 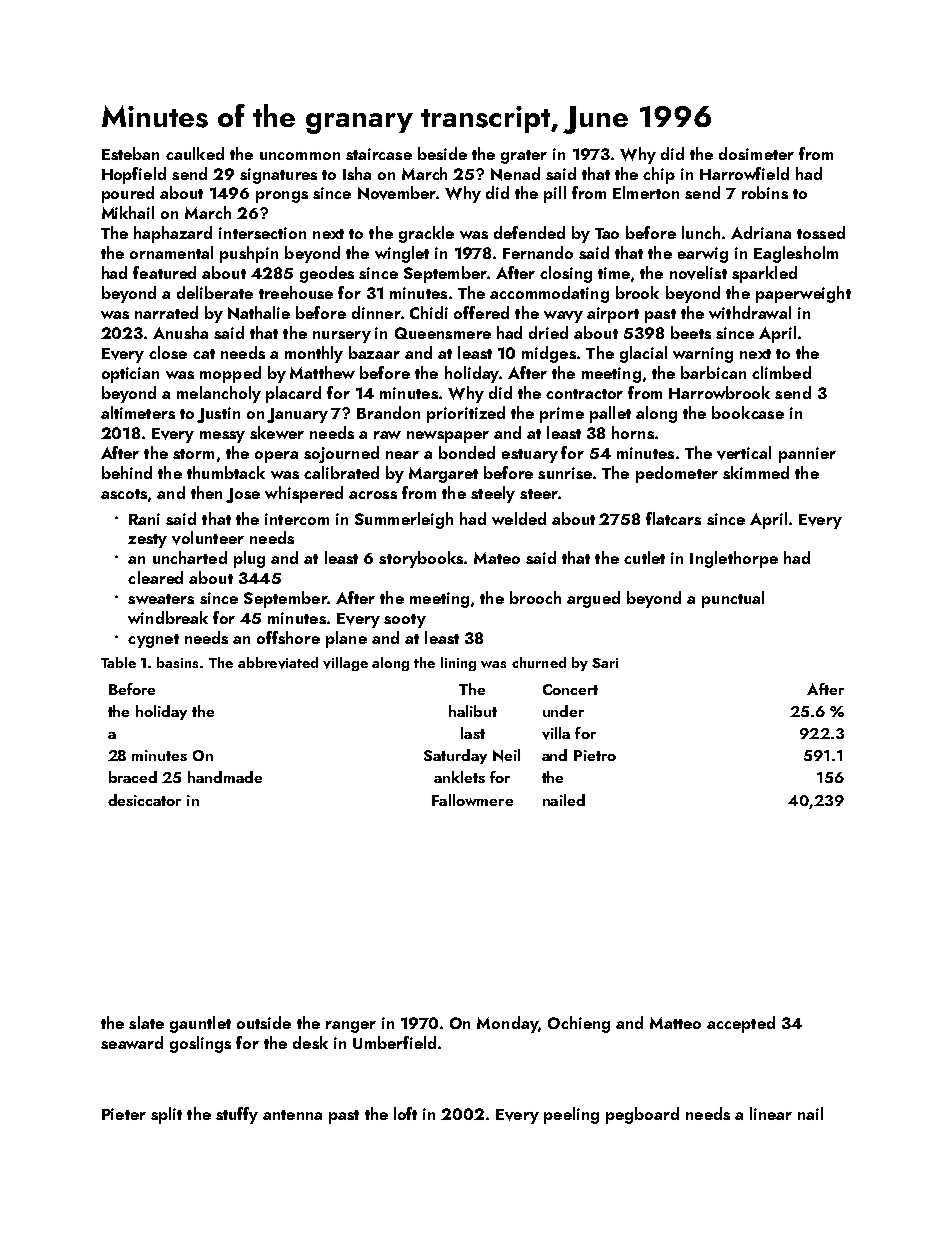 What do you see at coordinates (734, 559) in the screenshot?
I see `Inglethorpe` at bounding box center [734, 559].
